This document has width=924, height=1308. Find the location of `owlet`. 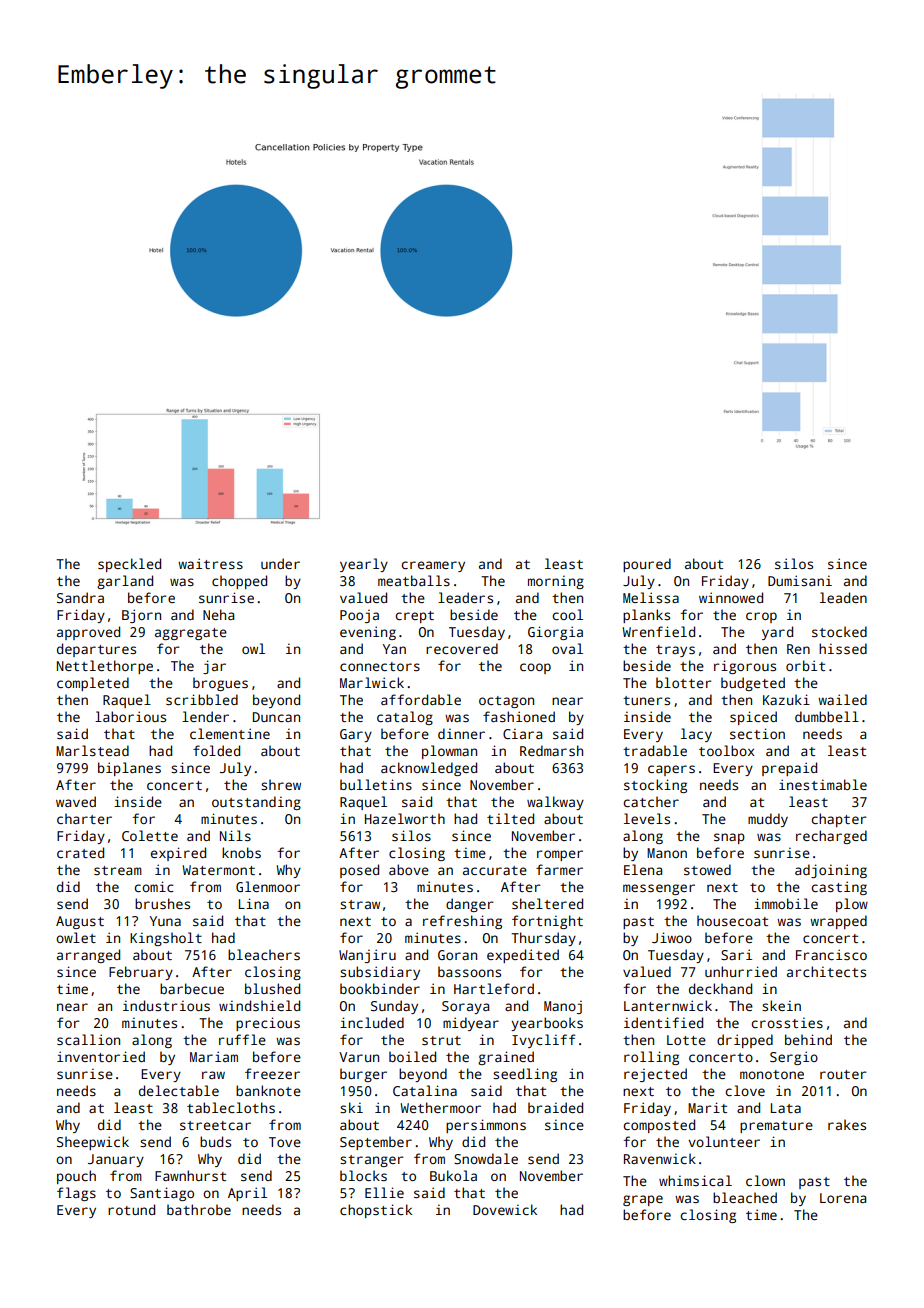

owlet is located at coordinates (76, 937).
